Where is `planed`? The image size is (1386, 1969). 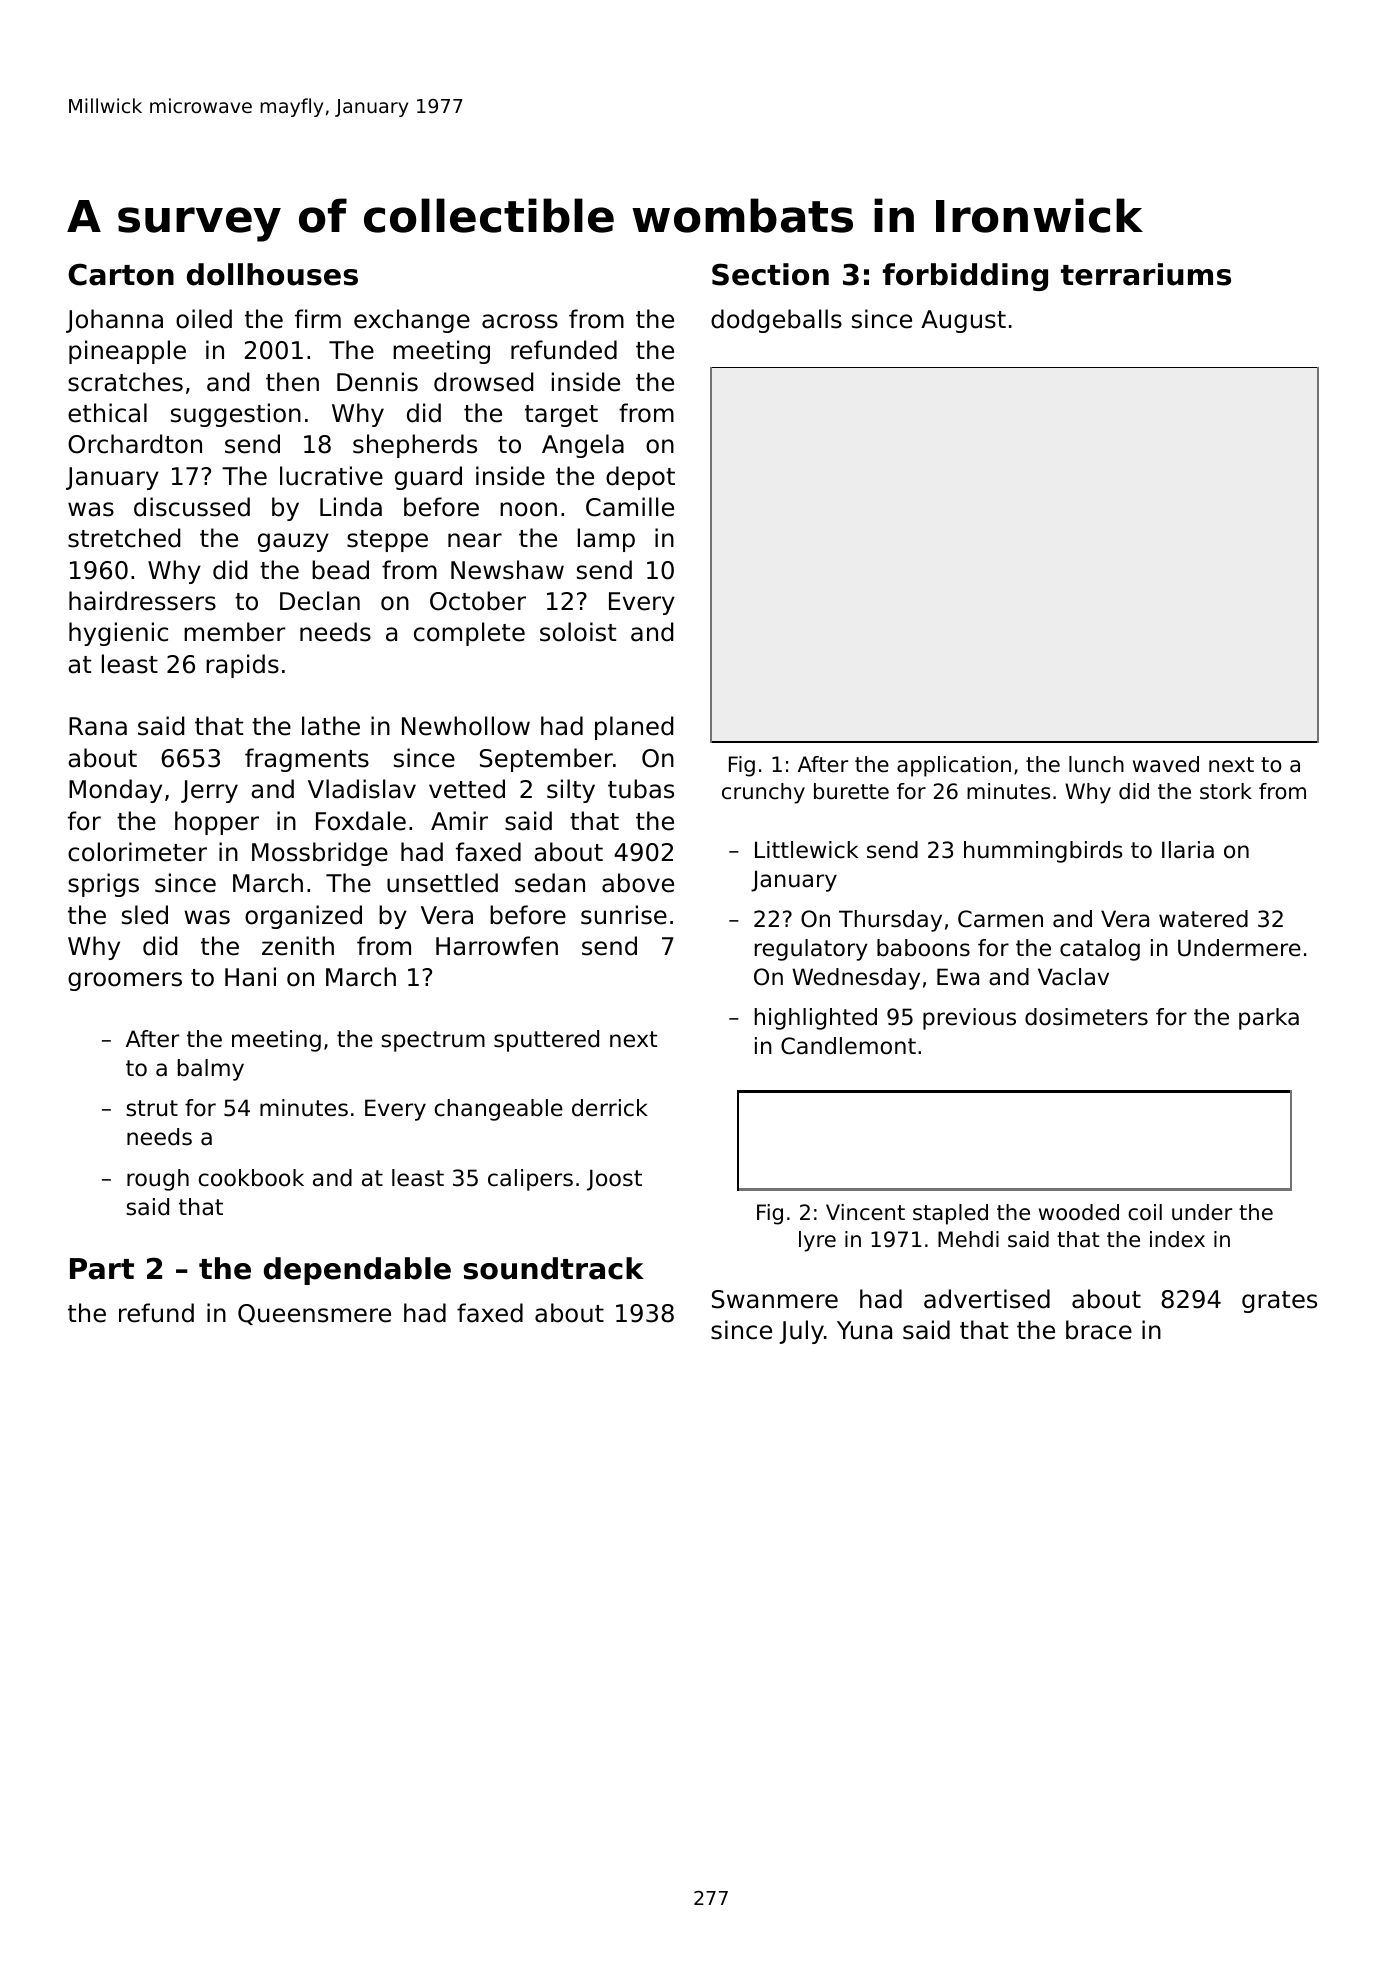
planed is located at coordinates (634, 728).
